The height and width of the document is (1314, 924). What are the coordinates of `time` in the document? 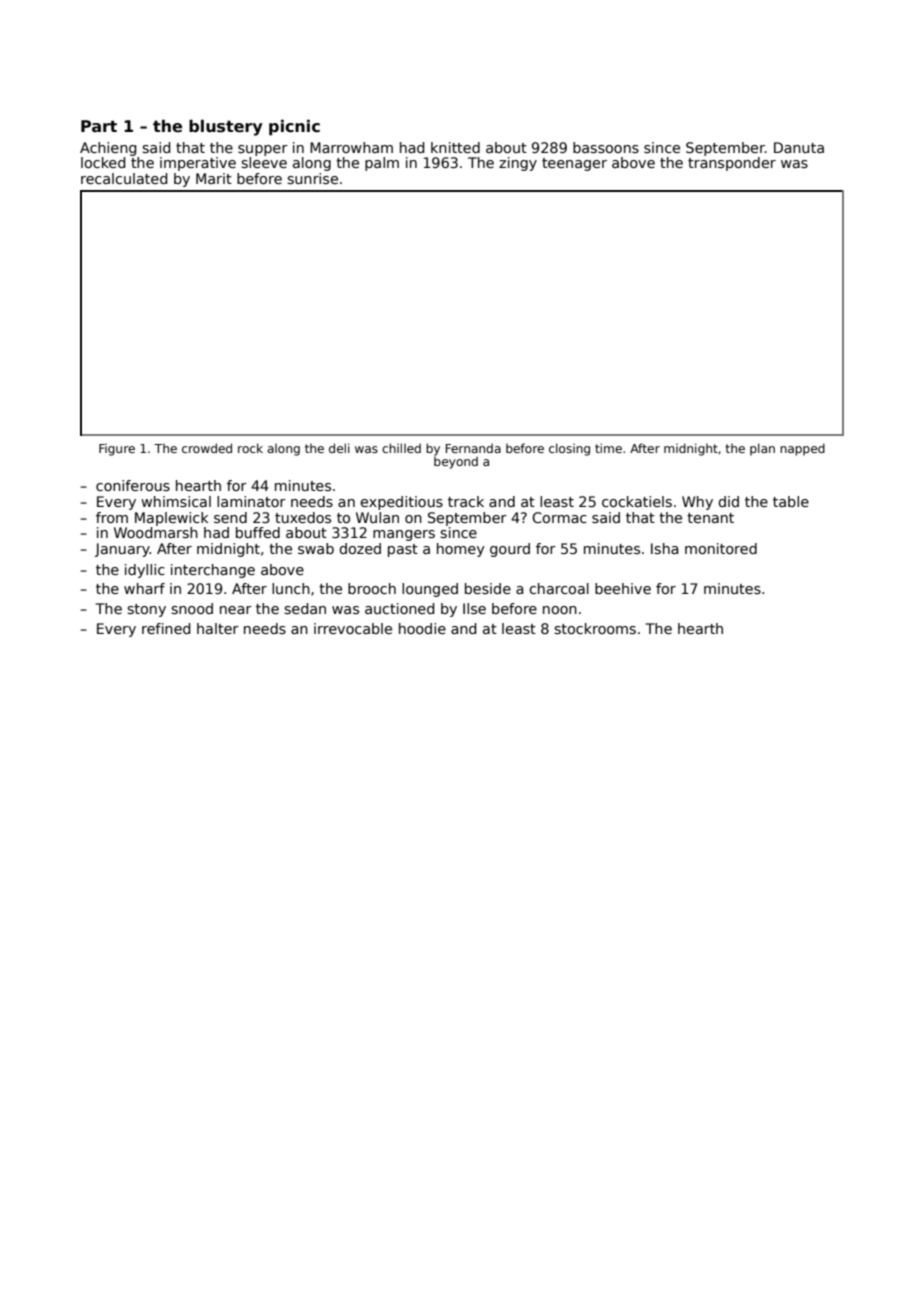 It's located at (608, 448).
